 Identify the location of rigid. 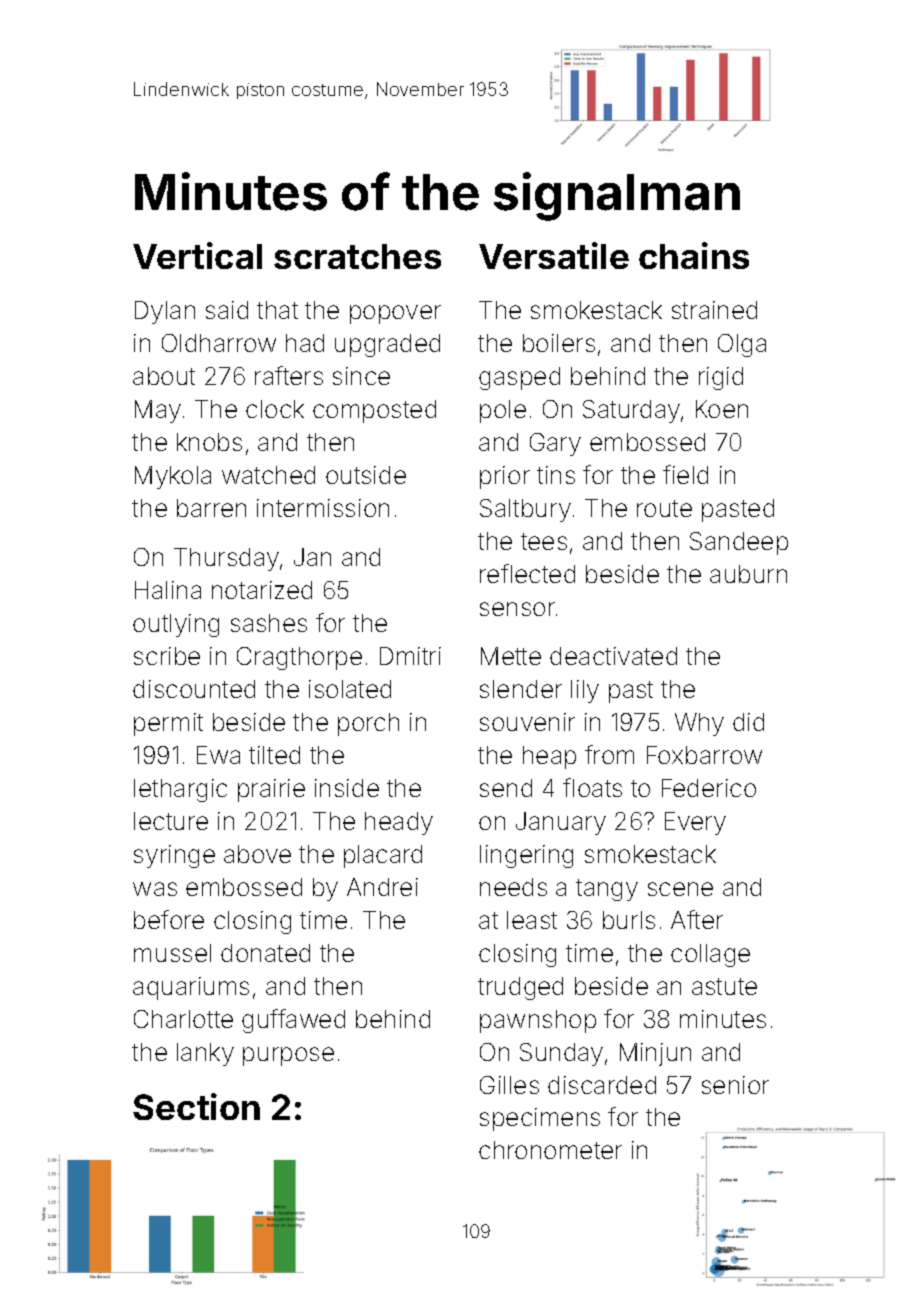
(721, 378).
